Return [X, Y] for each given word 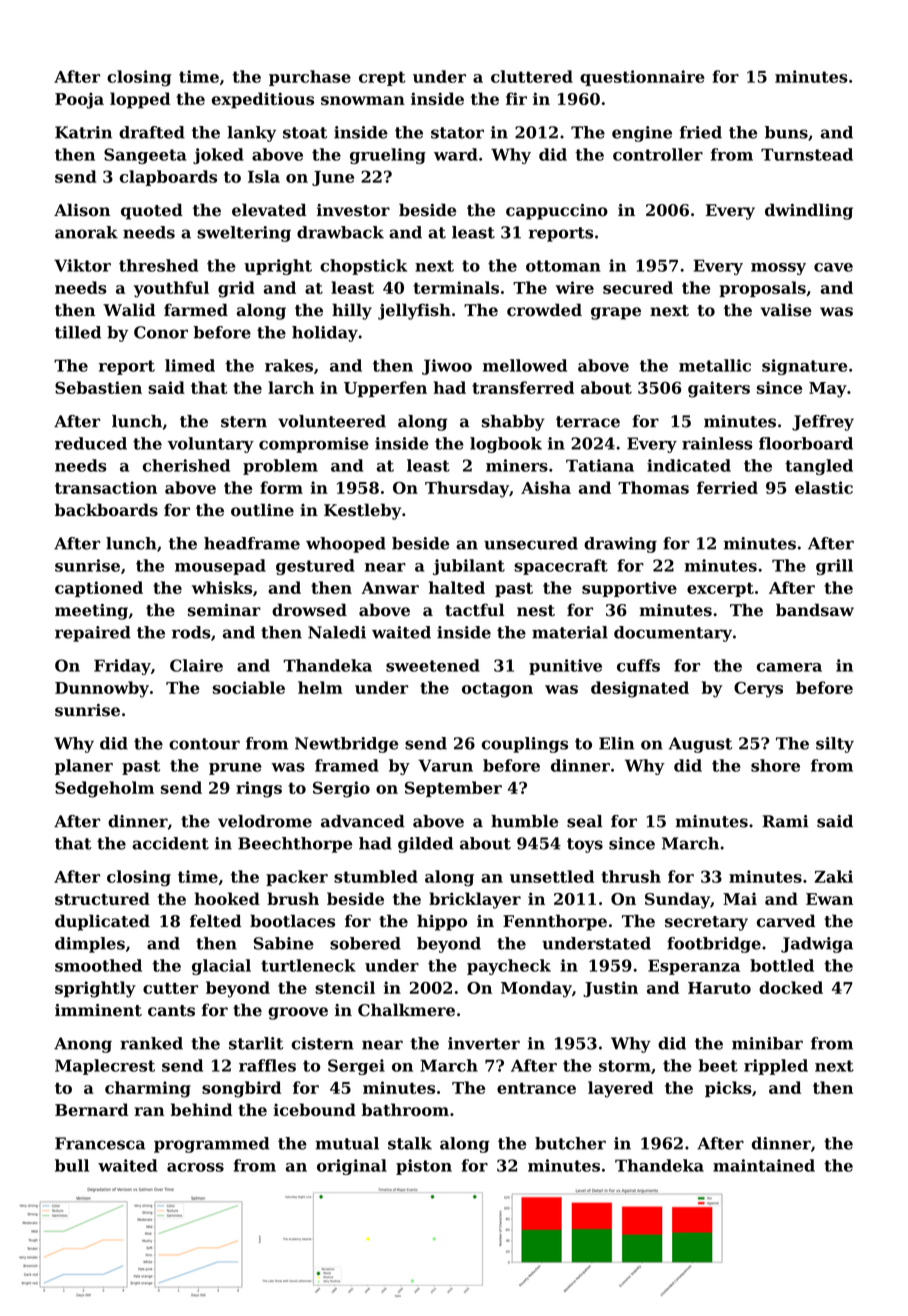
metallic [715, 365]
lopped [140, 100]
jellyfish [414, 311]
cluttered [532, 76]
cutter [170, 988]
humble [524, 821]
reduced [91, 443]
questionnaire [642, 78]
